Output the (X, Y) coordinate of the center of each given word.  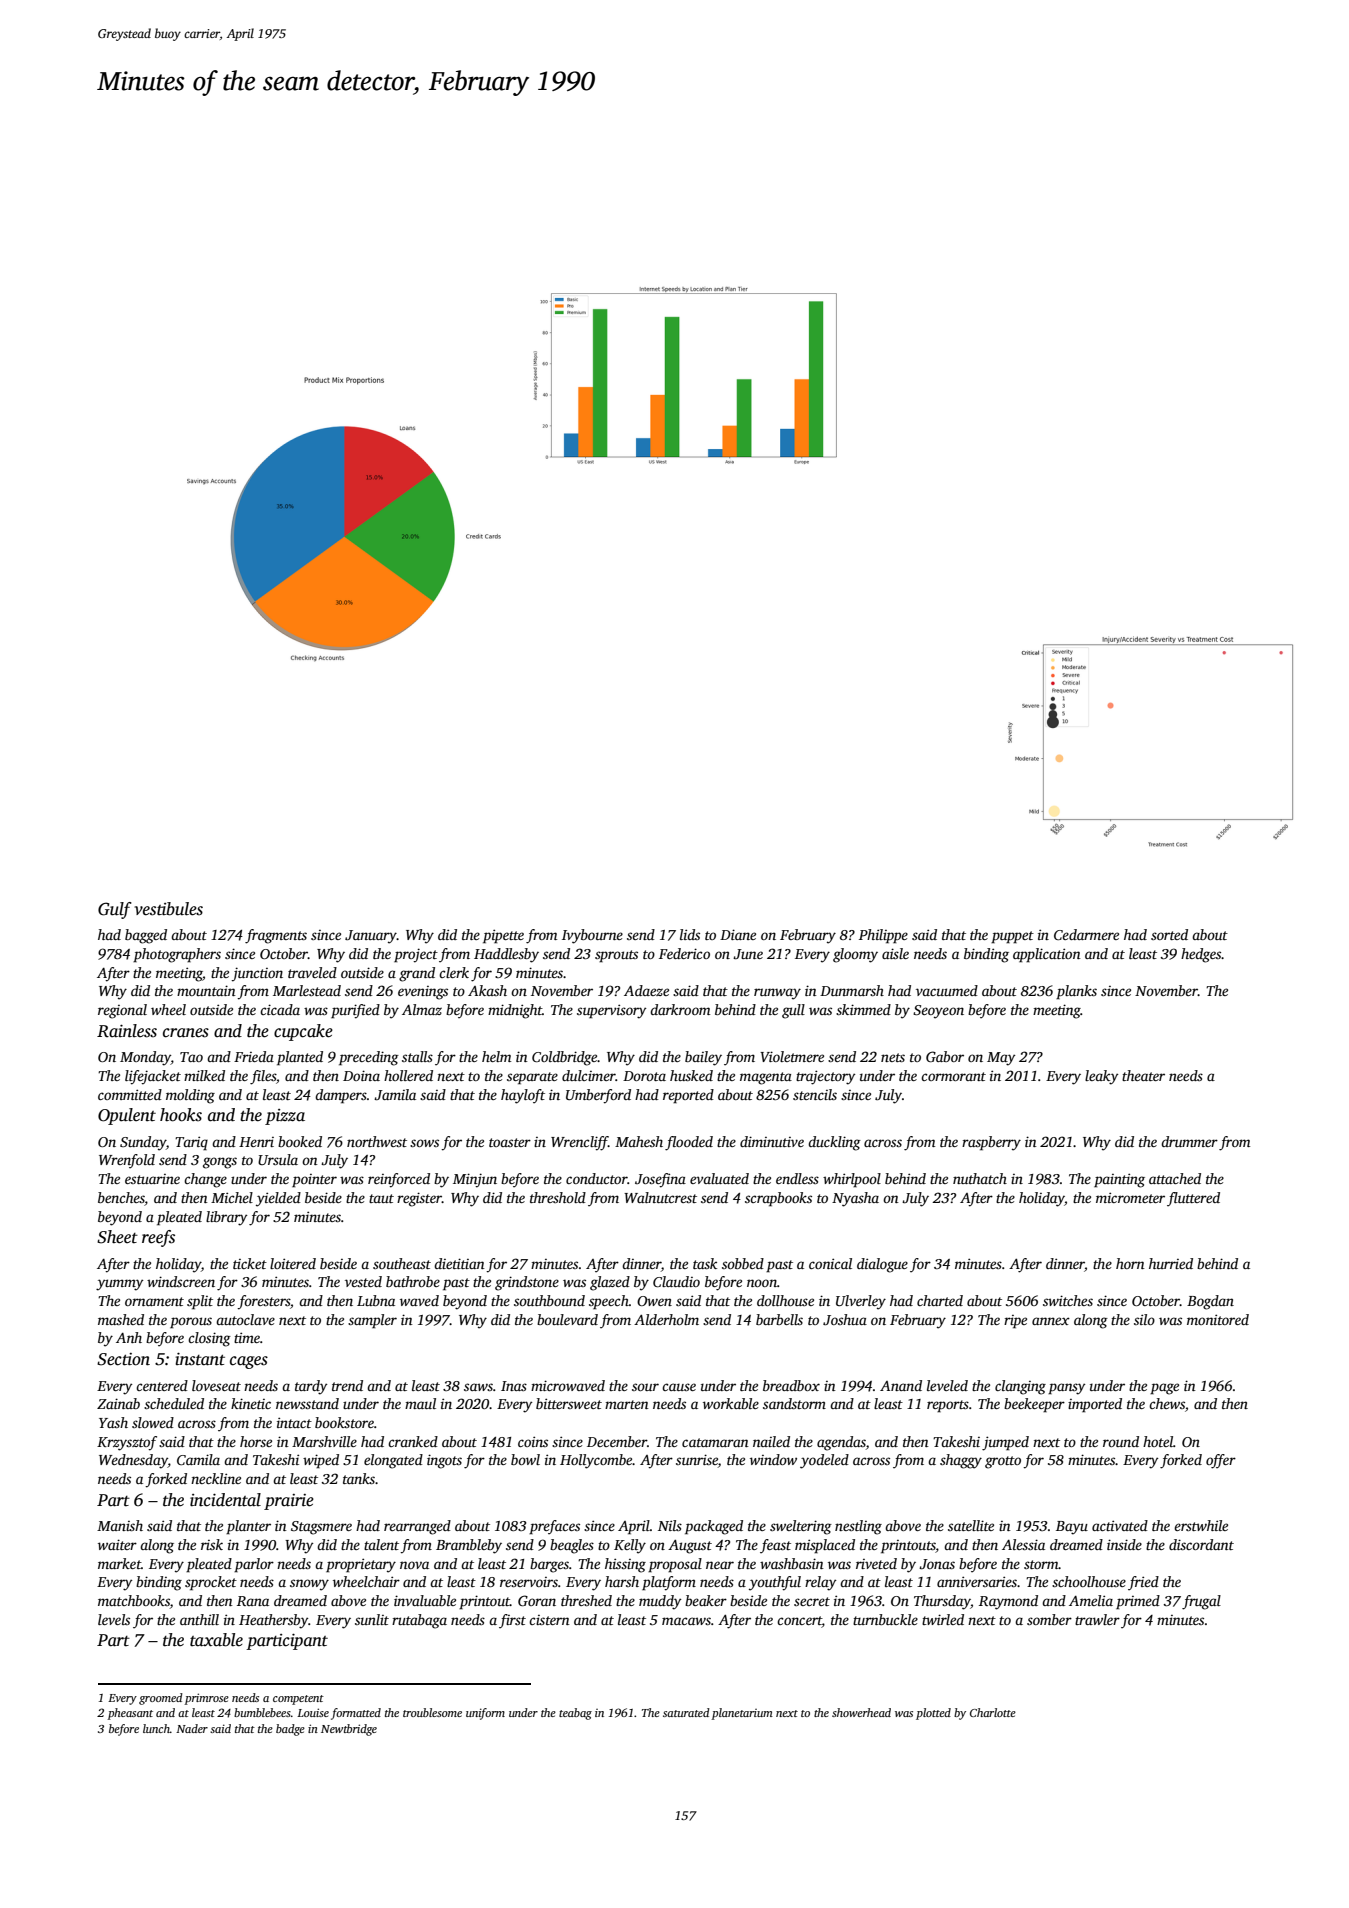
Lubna (376, 1300)
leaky (1102, 1077)
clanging (1020, 1387)
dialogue (882, 1265)
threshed (586, 1600)
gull (793, 1011)
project (416, 955)
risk (212, 1544)
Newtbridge (349, 1730)
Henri (256, 1142)
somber (1049, 1619)
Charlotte (993, 1712)
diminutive (772, 1141)
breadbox (791, 1385)
